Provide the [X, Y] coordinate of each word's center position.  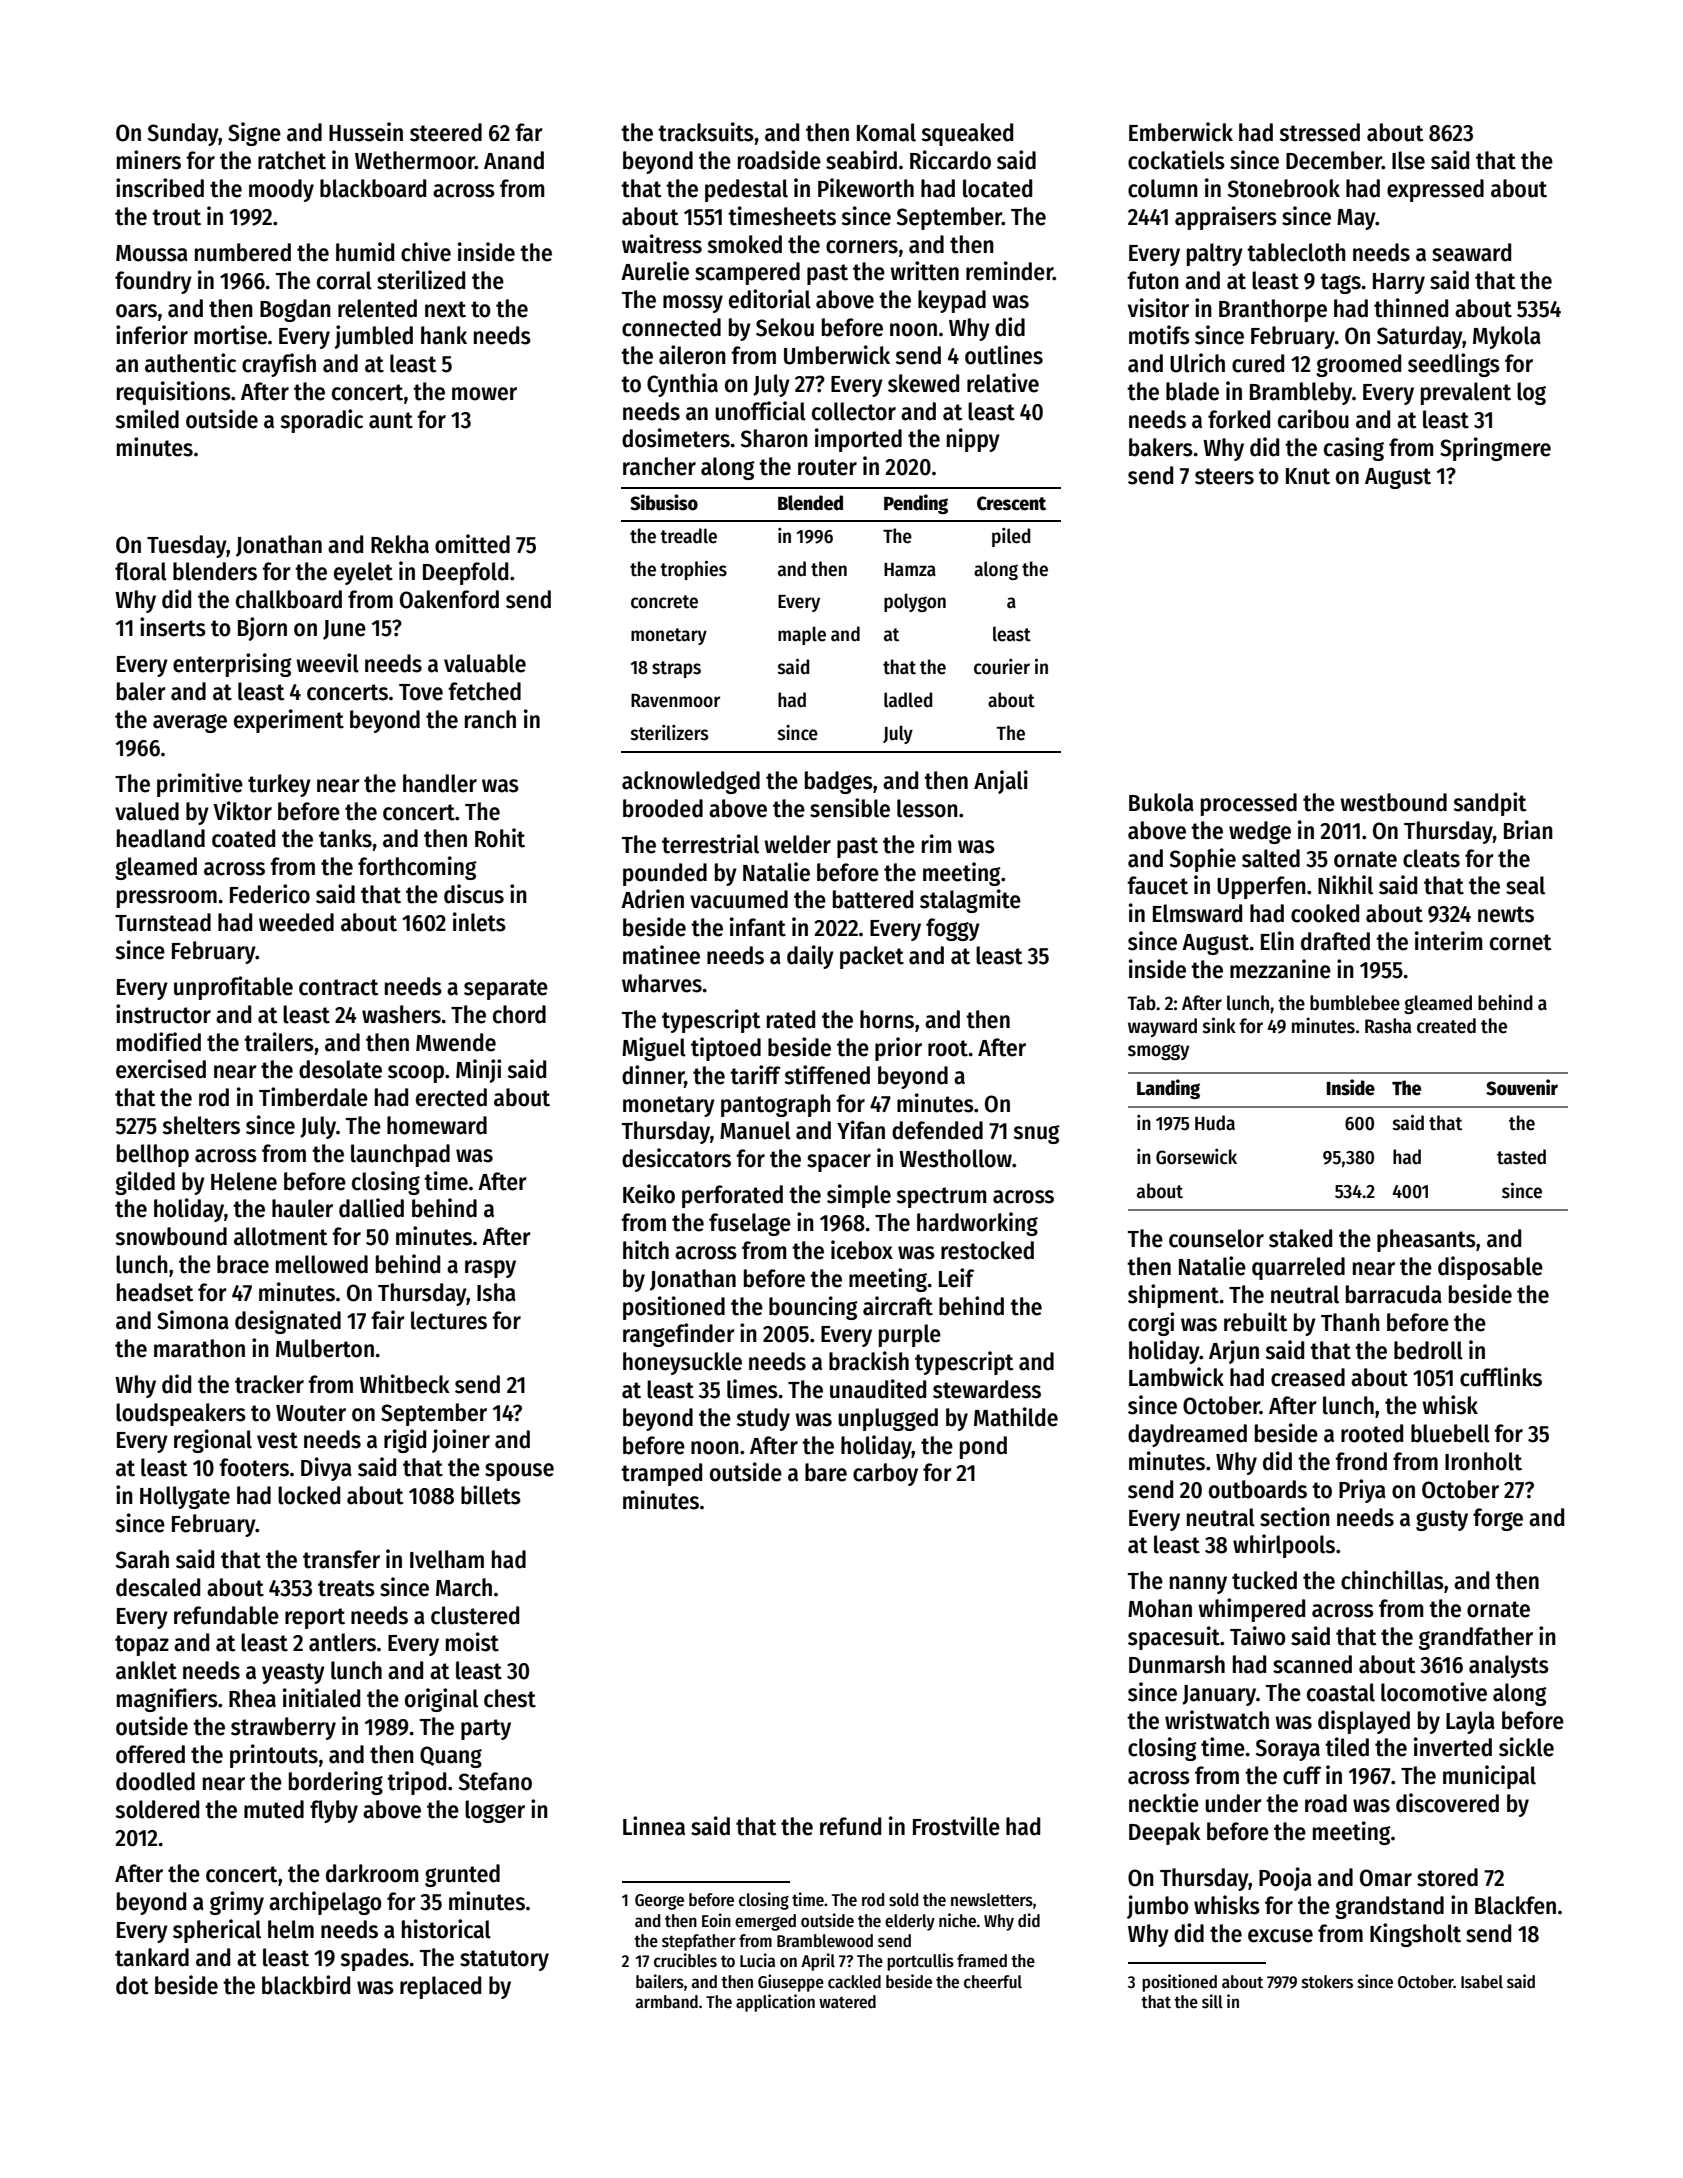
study [763, 1419]
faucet [1157, 885]
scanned [1312, 1664]
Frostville [956, 1826]
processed [1249, 804]
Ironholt [1483, 1461]
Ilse [1408, 160]
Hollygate [185, 1497]
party [486, 1729]
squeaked [967, 134]
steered [446, 132]
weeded [296, 922]
